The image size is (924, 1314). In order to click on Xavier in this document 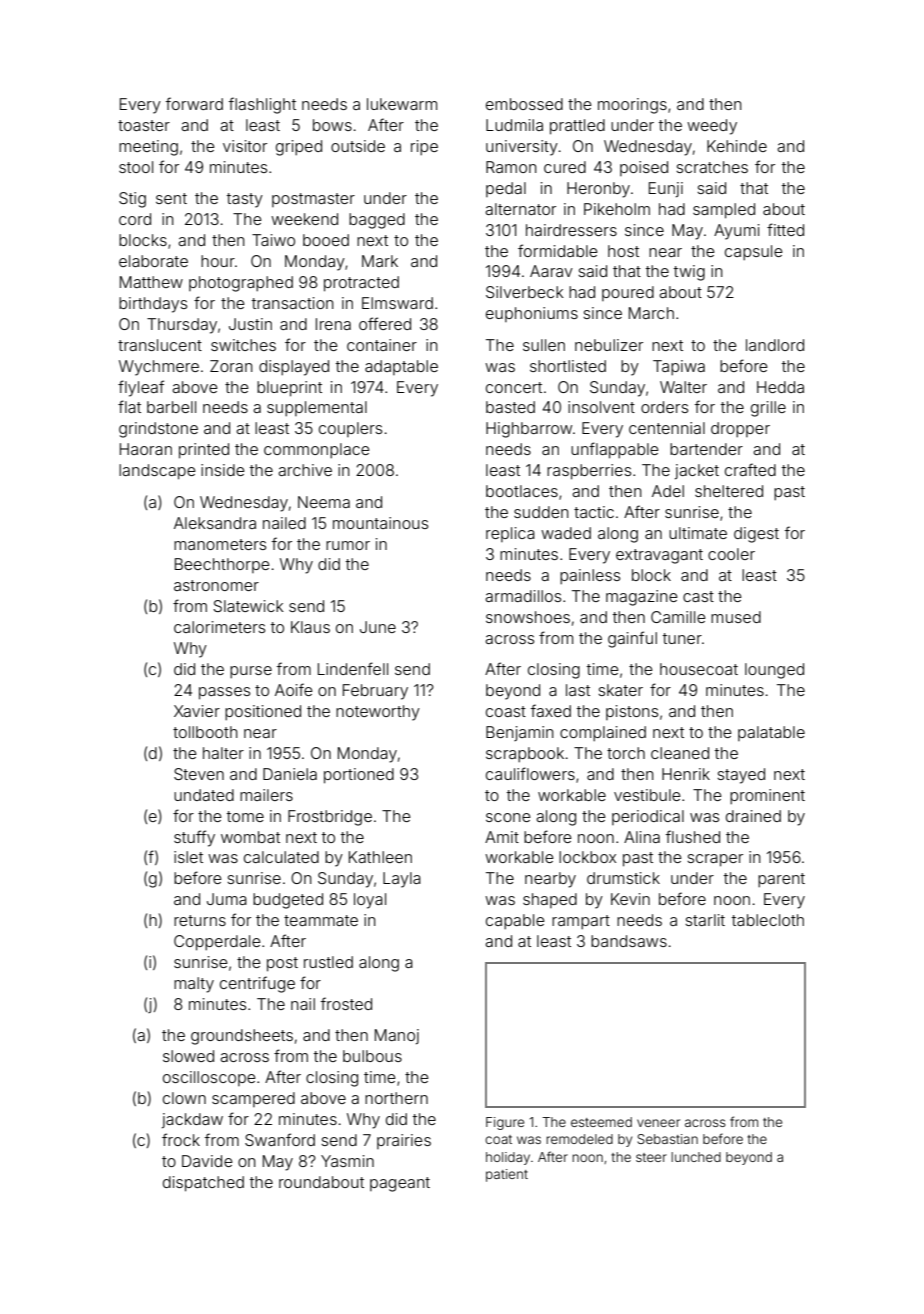, I will do `click(197, 711)`.
